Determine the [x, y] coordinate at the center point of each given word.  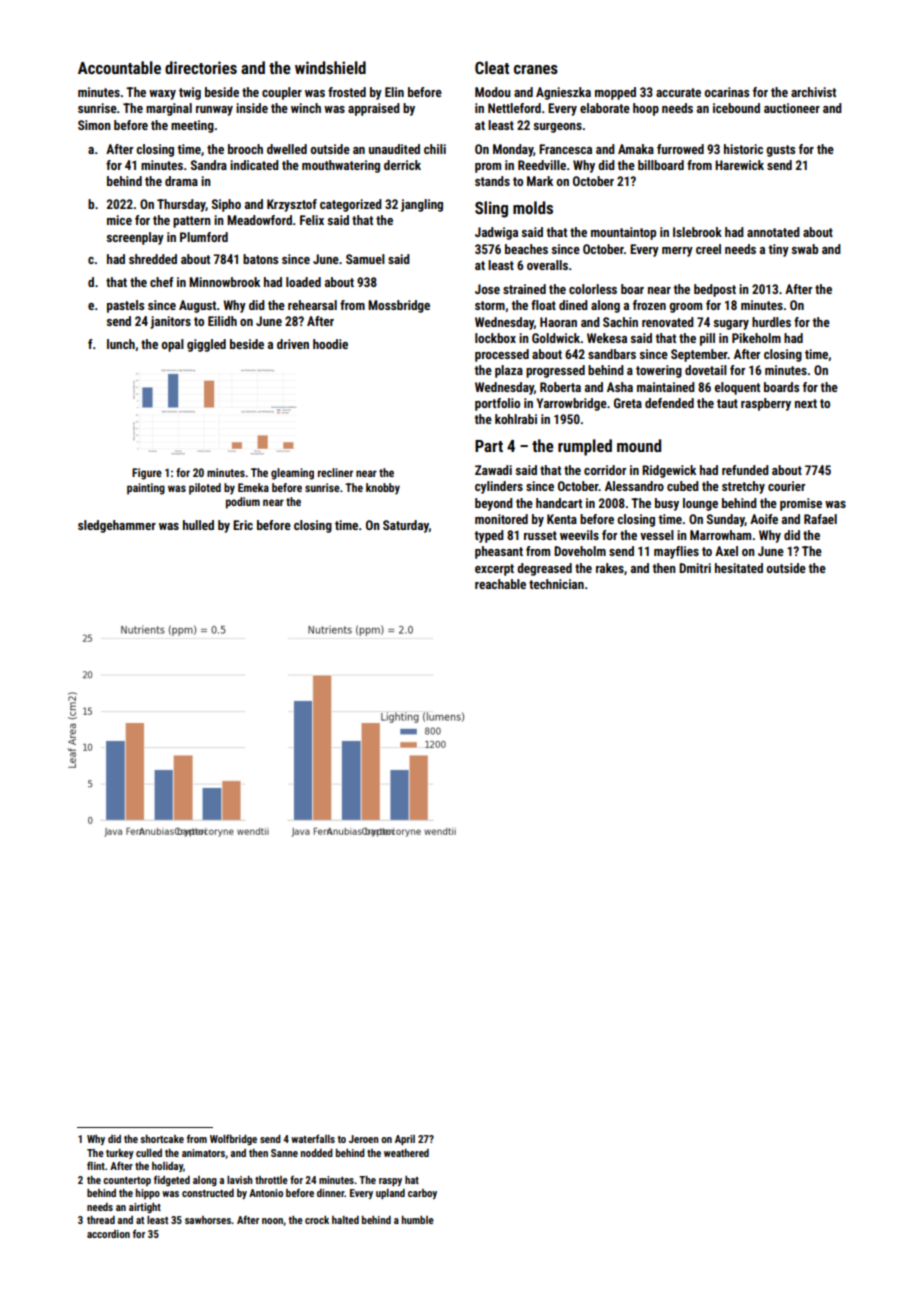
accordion [108, 1234]
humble [418, 1220]
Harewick [739, 165]
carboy [422, 1194]
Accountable [119, 67]
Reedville [542, 165]
